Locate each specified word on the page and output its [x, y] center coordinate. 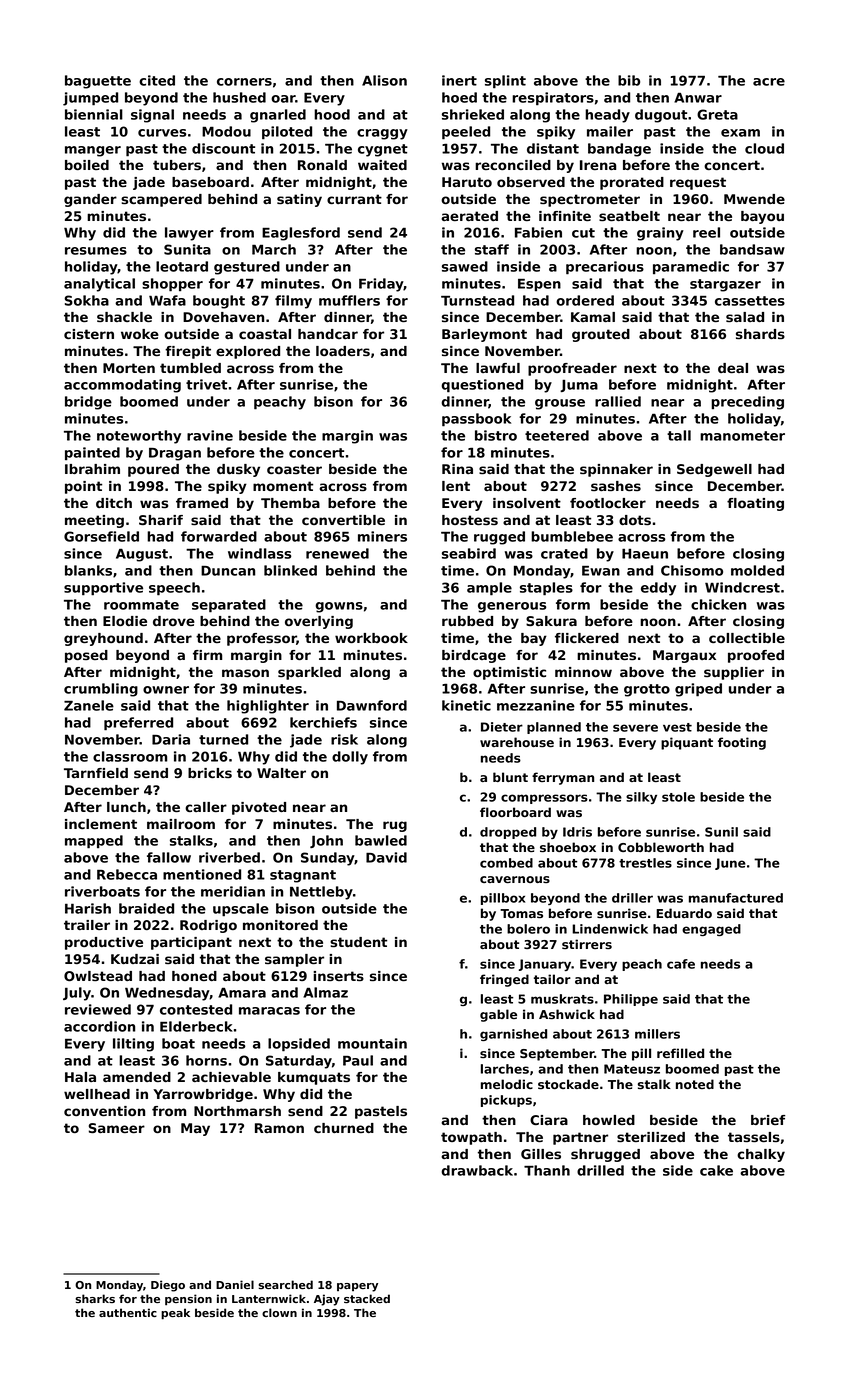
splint [505, 81]
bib [629, 80]
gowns [339, 607]
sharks [95, 1298]
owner [166, 690]
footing [742, 743]
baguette [98, 82]
